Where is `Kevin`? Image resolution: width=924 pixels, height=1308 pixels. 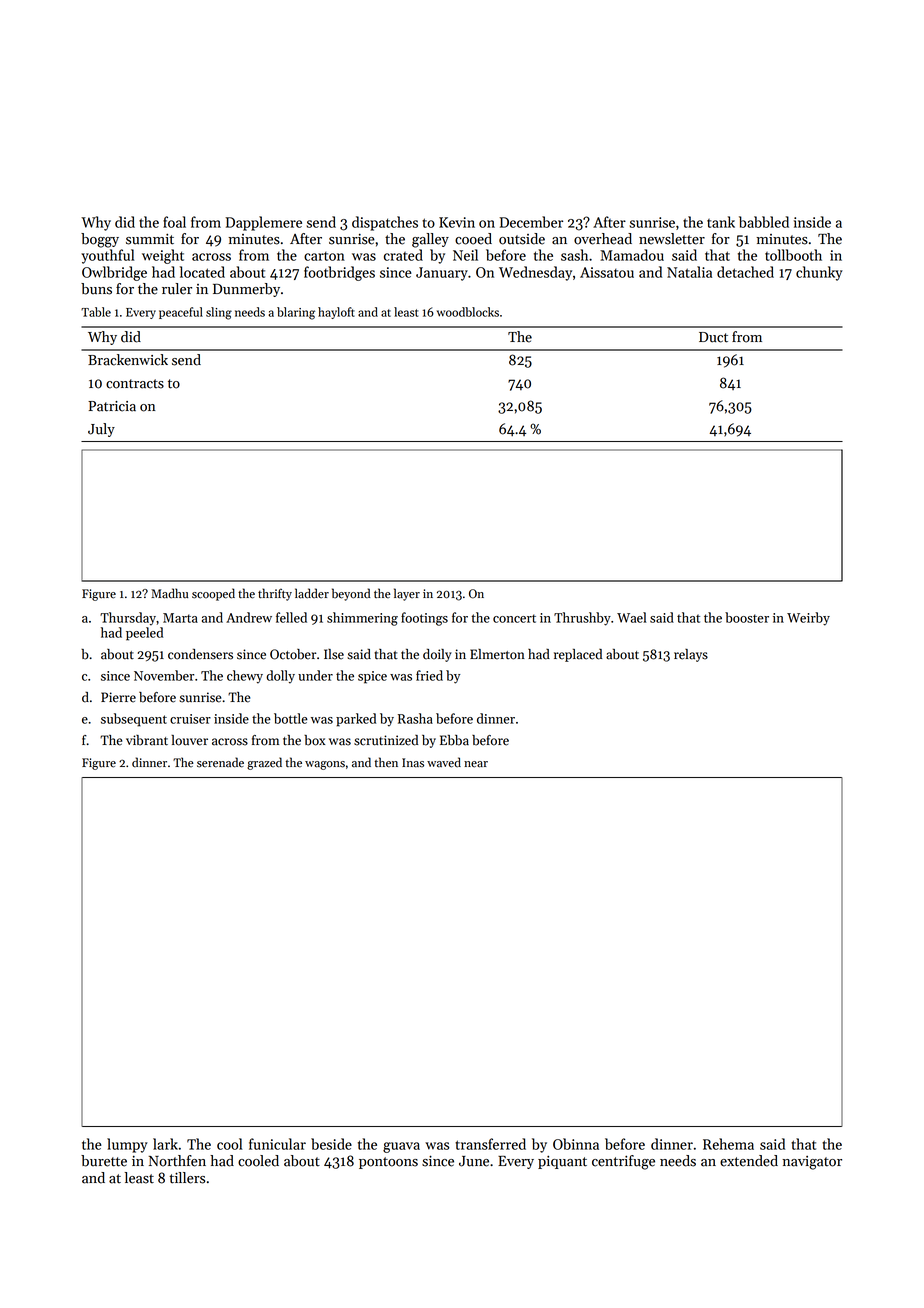 Kevin is located at coordinates (457, 222).
